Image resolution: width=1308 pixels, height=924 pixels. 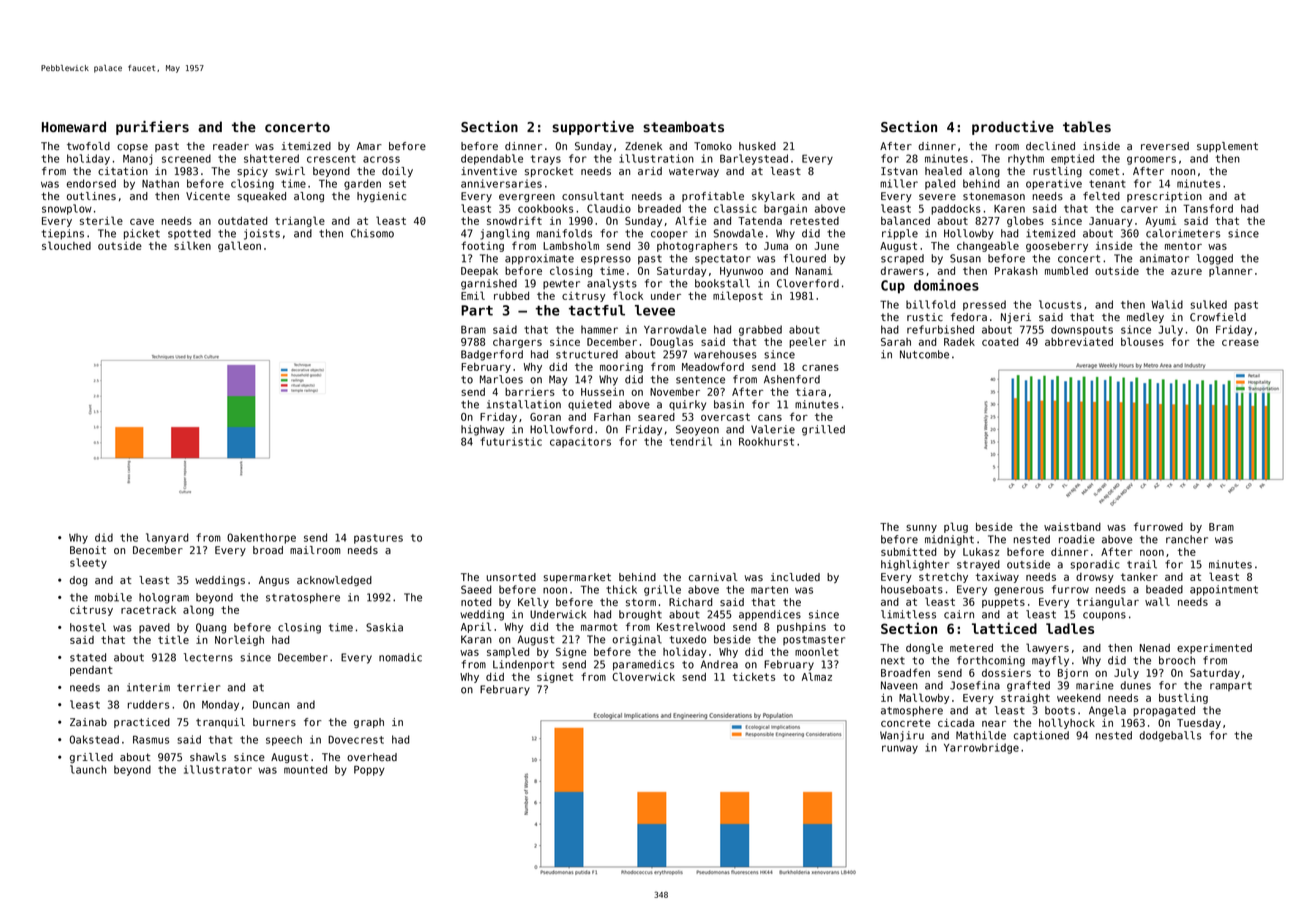 I want to click on abbreviated, so click(x=1079, y=341).
